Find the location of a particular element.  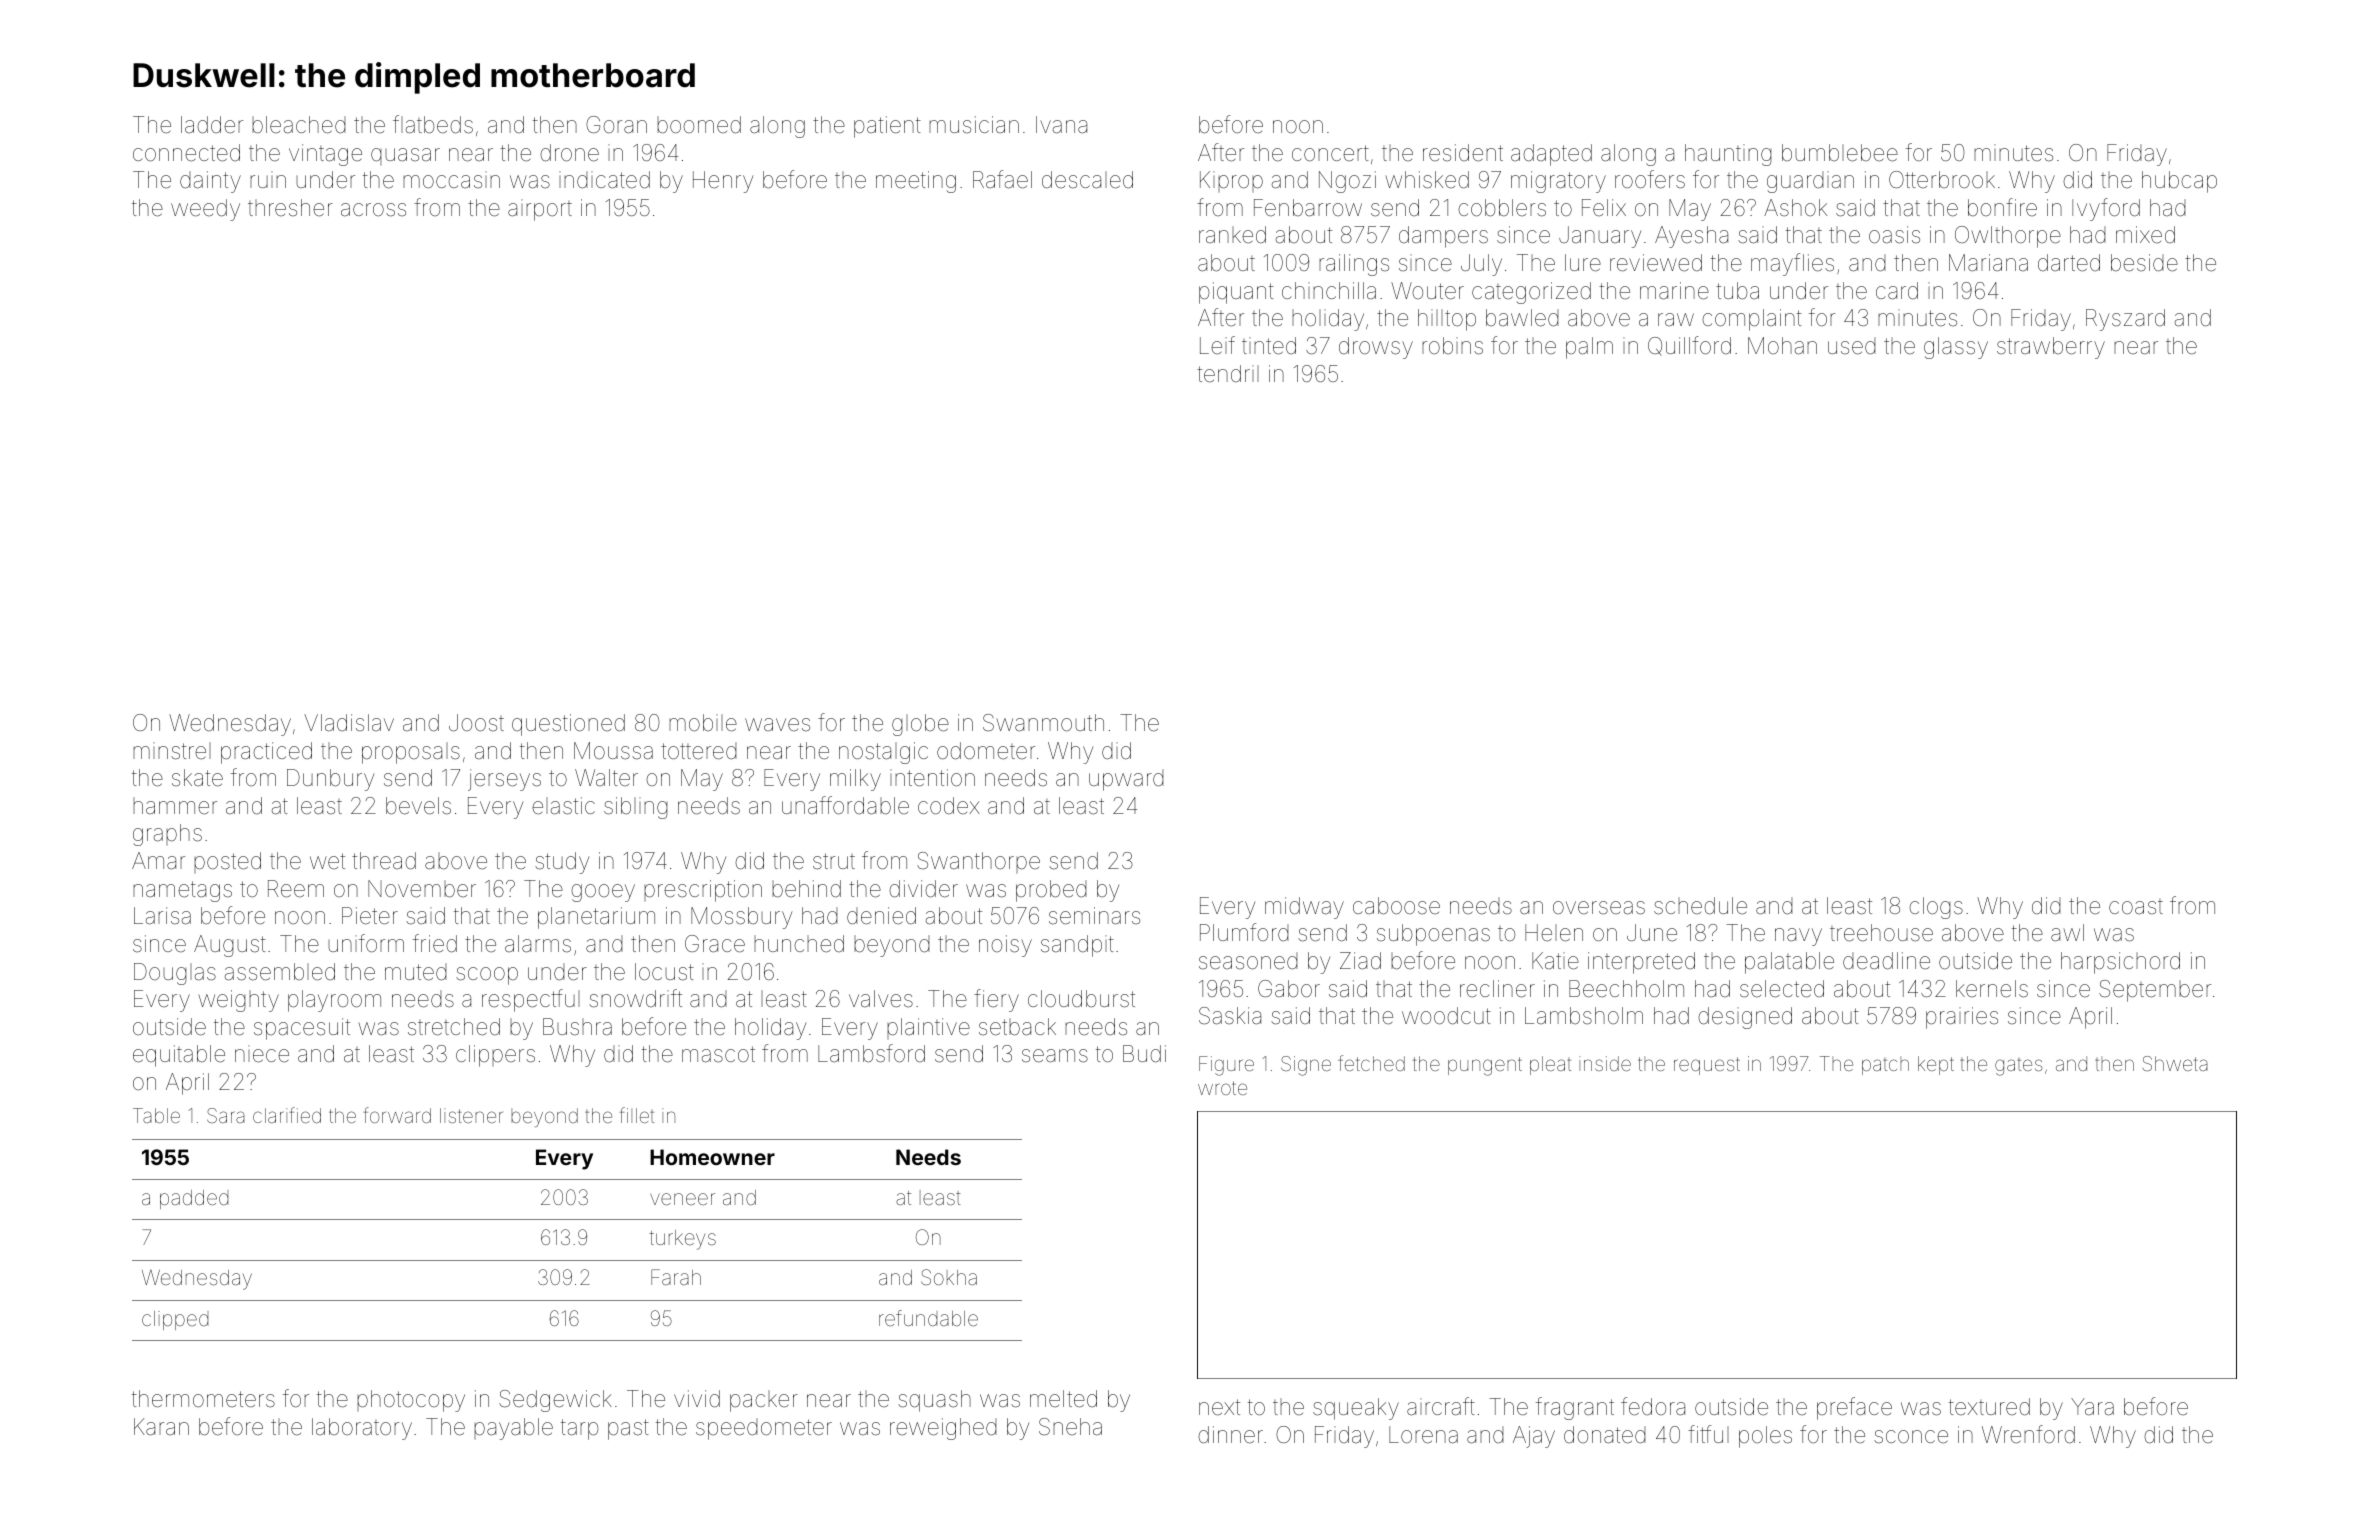

nametags is located at coordinates (182, 891).
